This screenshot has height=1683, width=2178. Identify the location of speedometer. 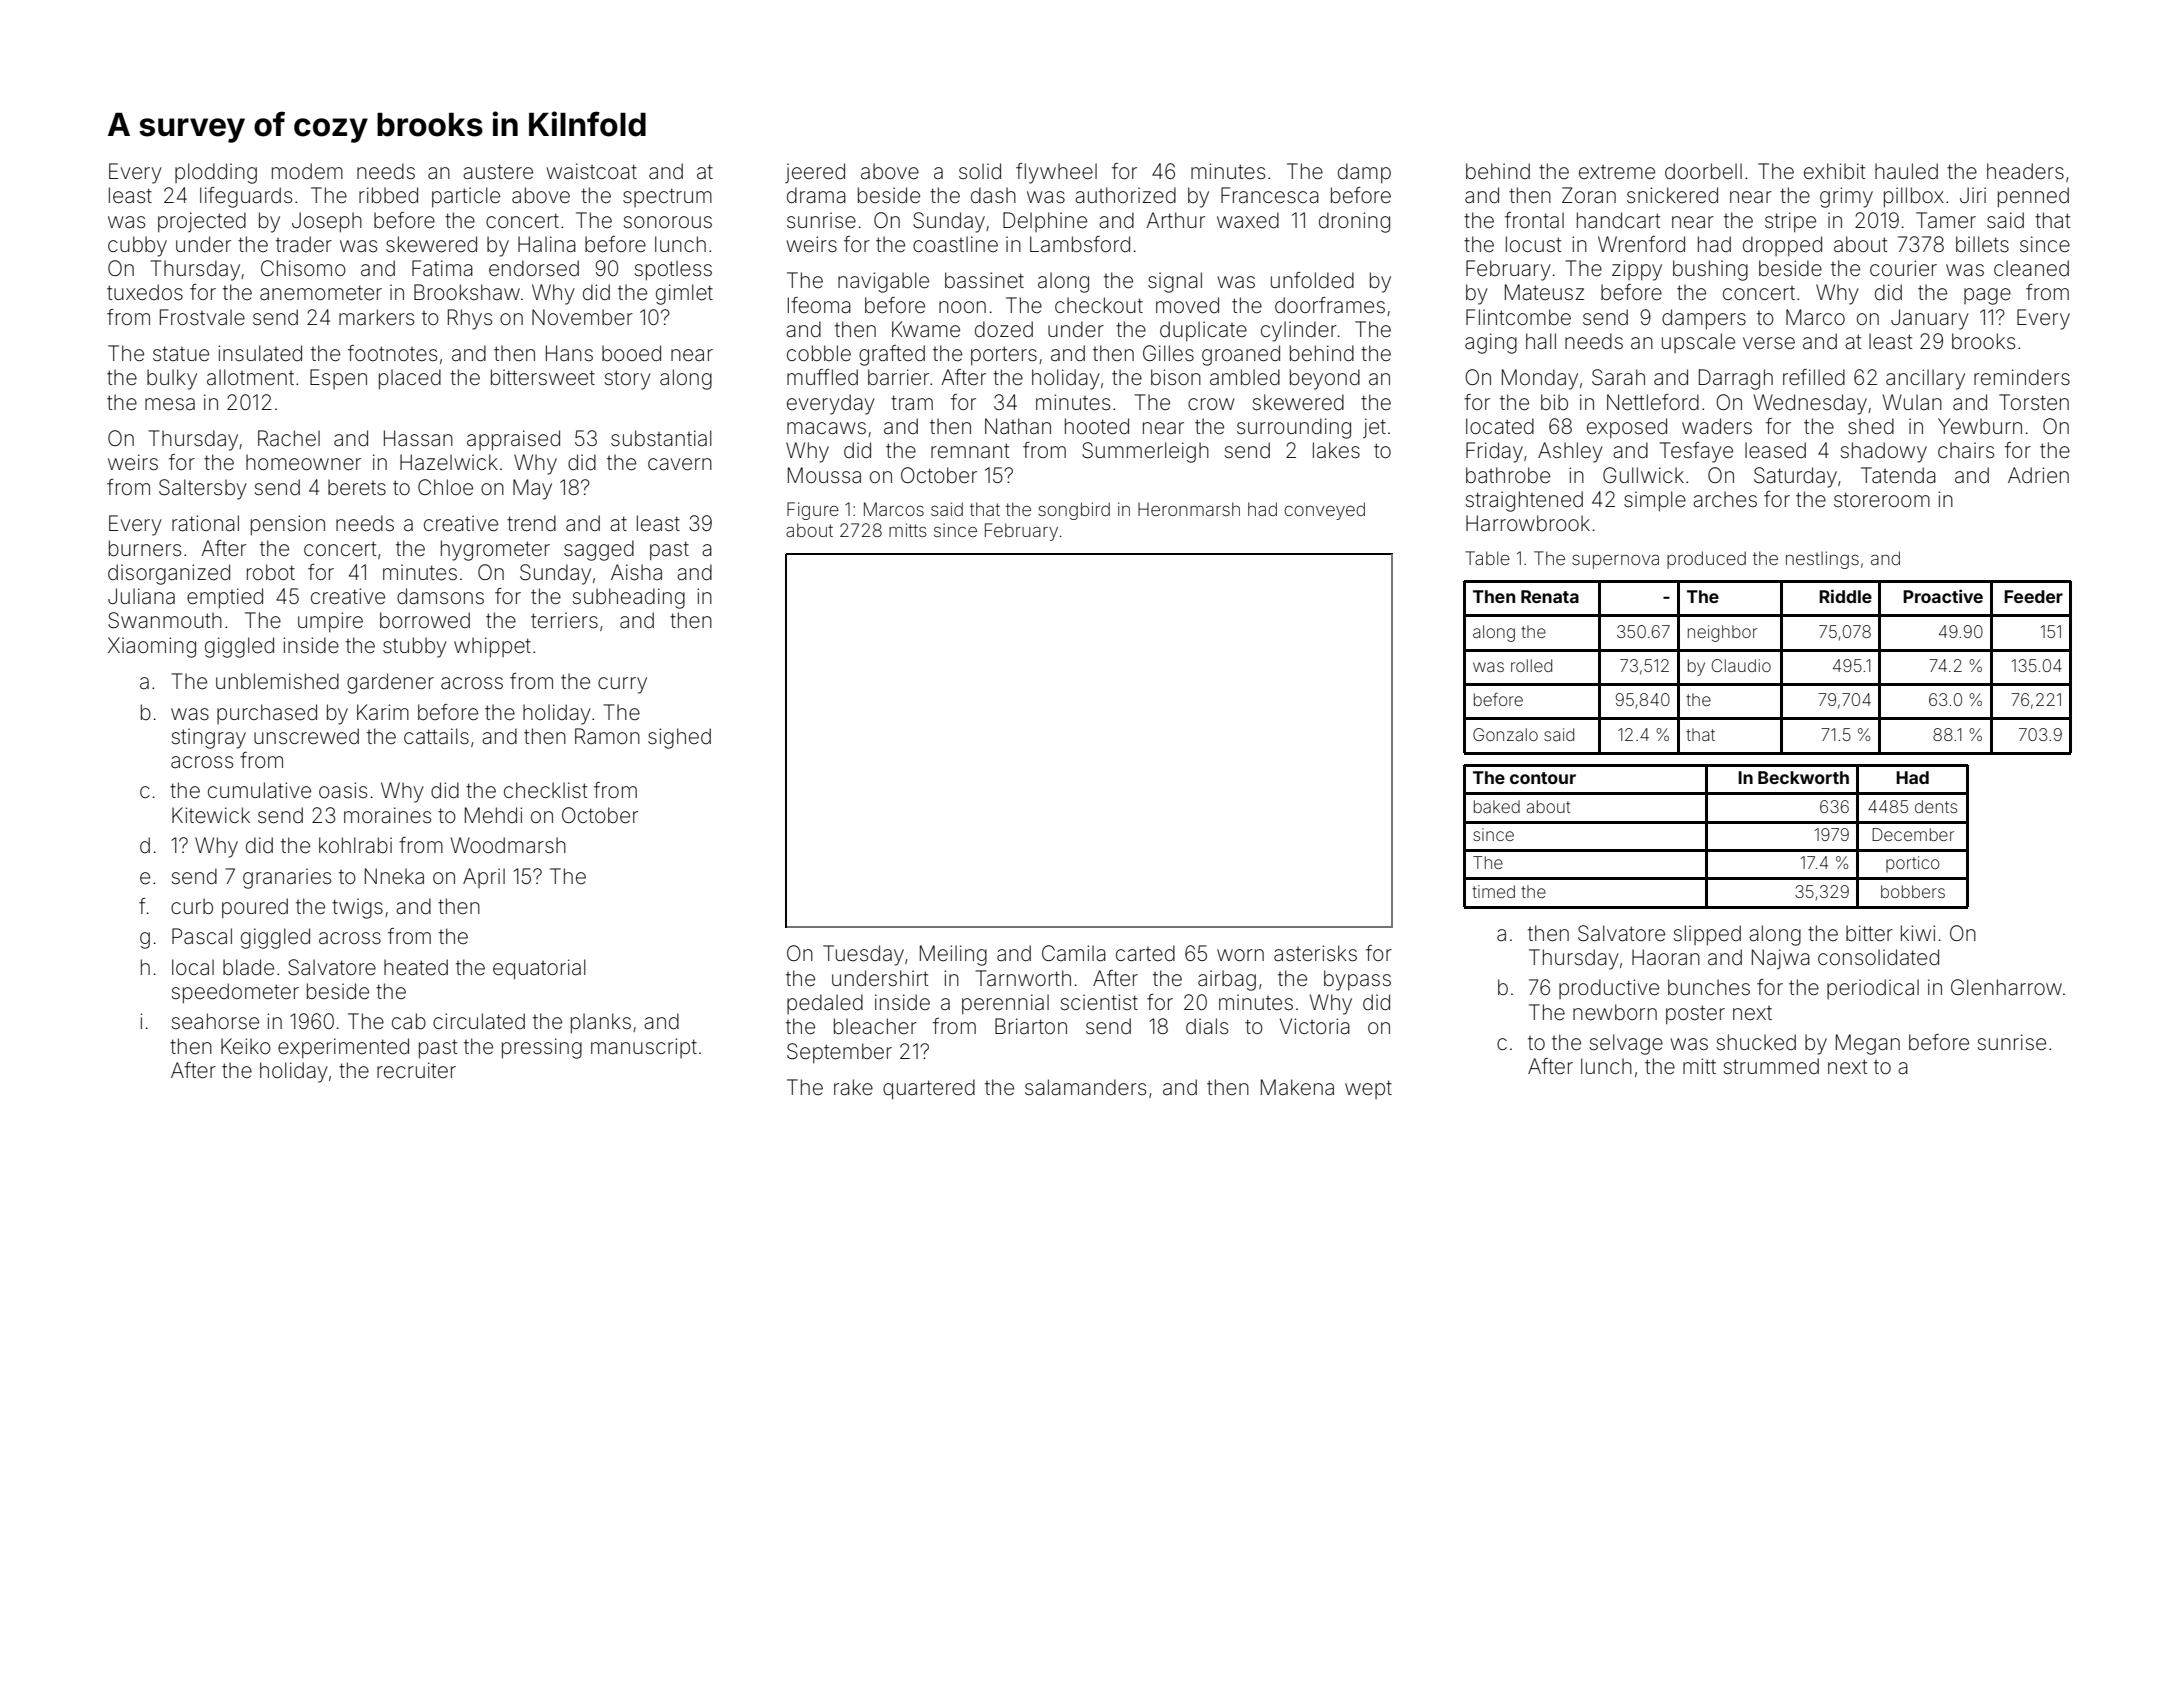
(235, 993).
